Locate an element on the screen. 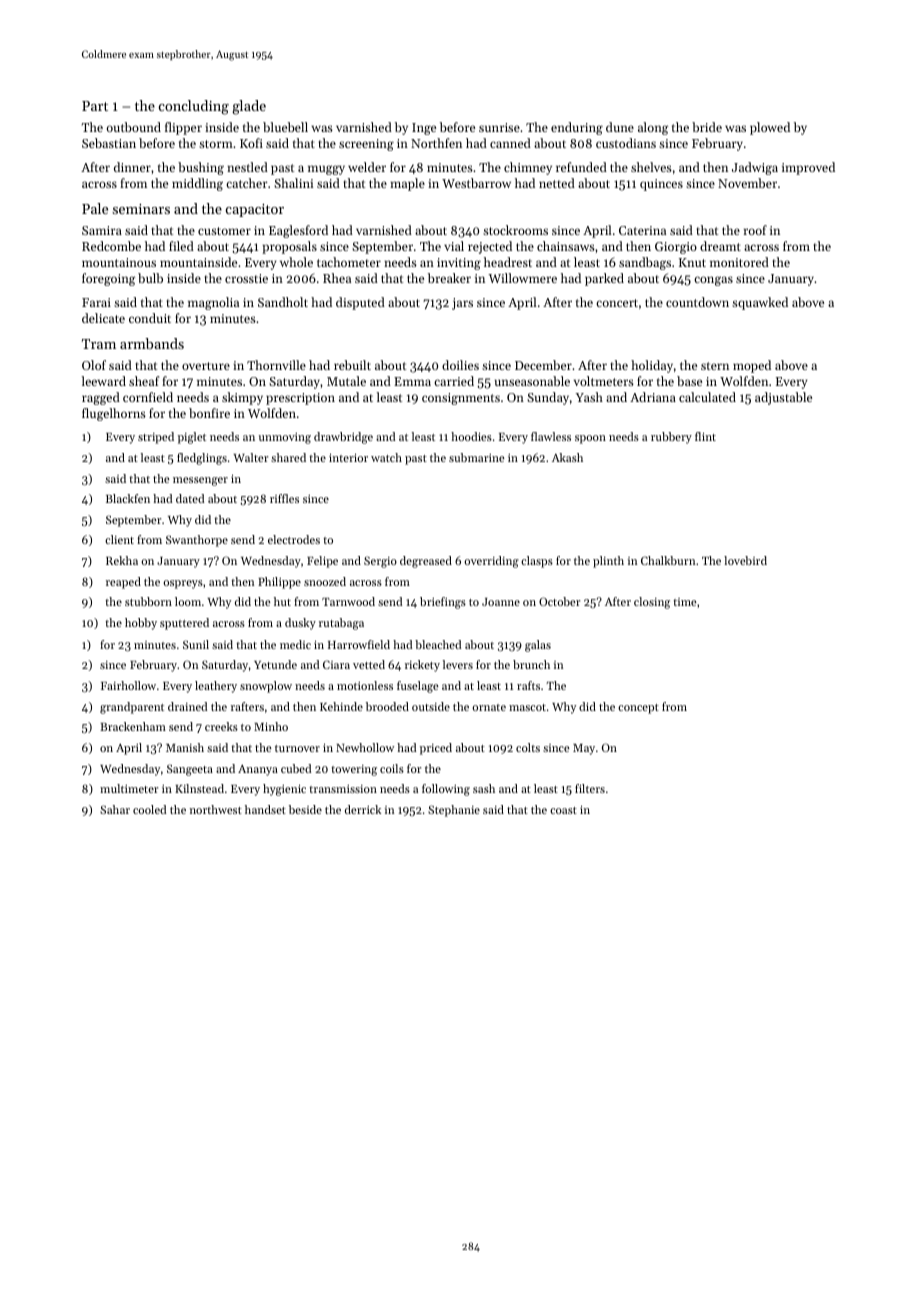  handset is located at coordinates (265, 809).
